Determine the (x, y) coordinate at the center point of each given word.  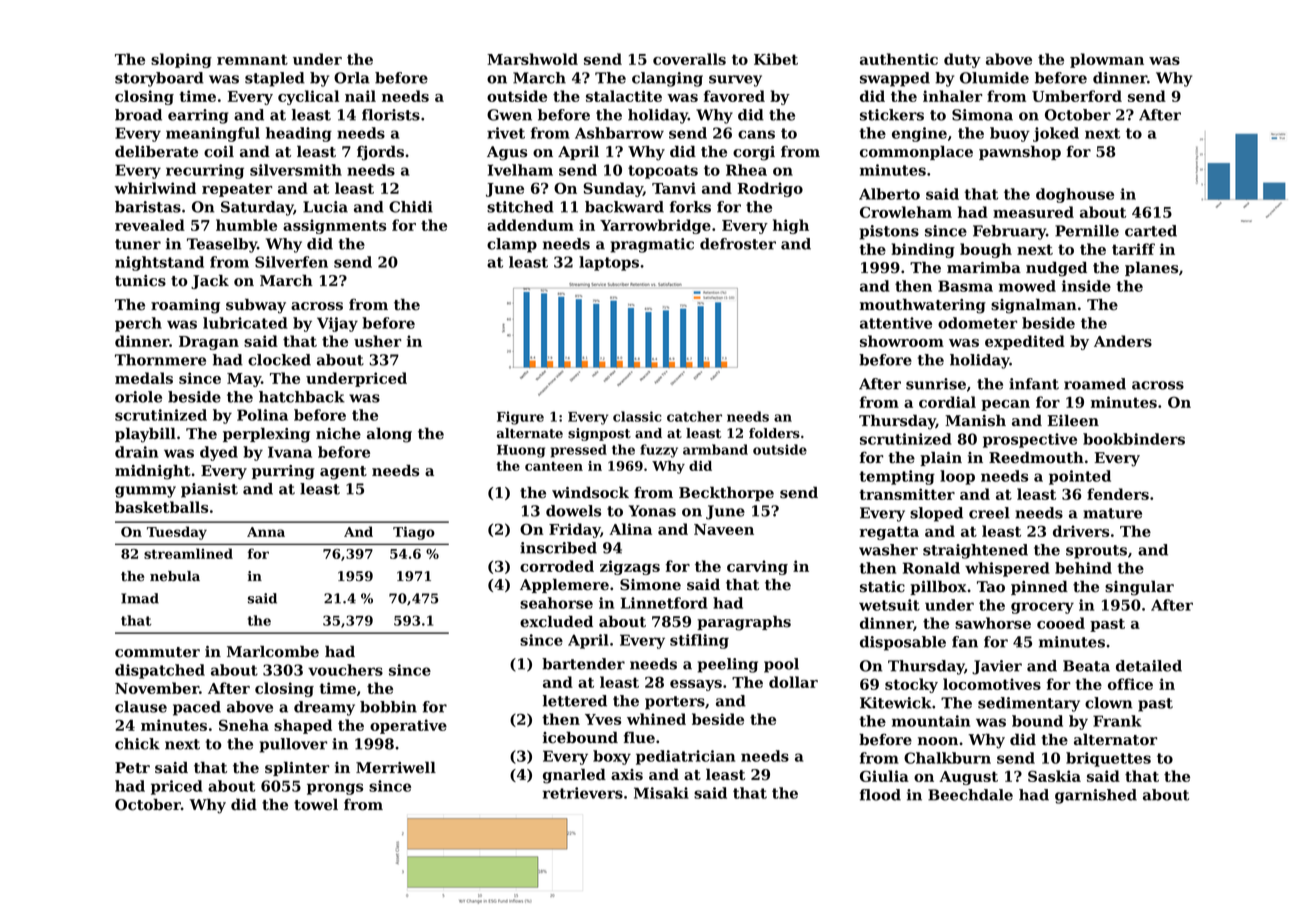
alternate (530, 433)
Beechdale (970, 795)
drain (136, 452)
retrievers (583, 793)
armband (715, 449)
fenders (1118, 494)
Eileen (1073, 420)
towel (316, 804)
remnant (252, 59)
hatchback (302, 397)
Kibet (776, 59)
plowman (1107, 60)
